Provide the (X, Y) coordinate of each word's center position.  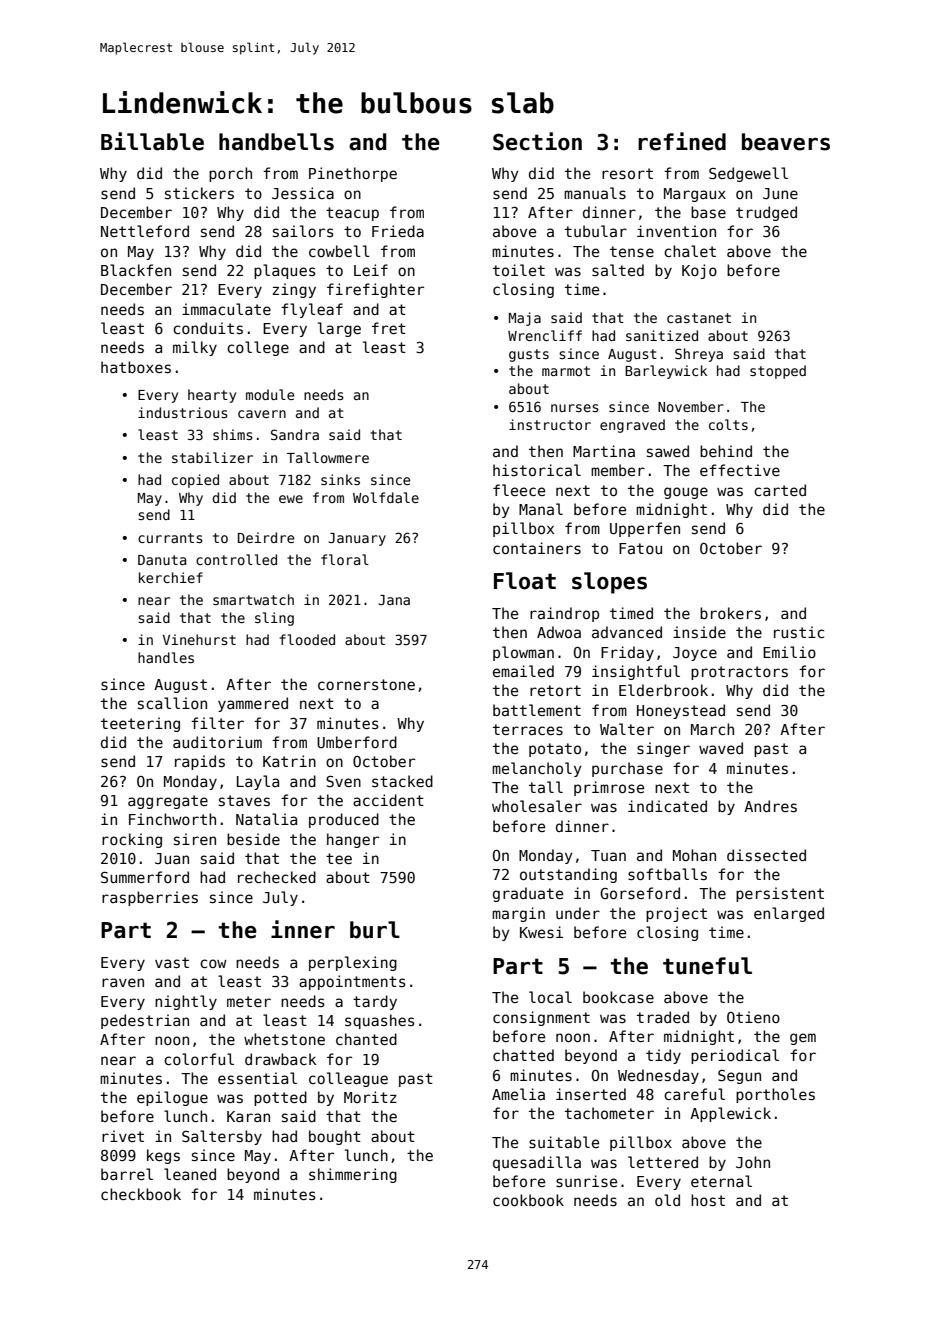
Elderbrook (663, 690)
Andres (770, 806)
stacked (402, 781)
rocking (132, 840)
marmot (566, 371)
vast (172, 962)
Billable (152, 141)
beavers (786, 142)
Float (525, 581)
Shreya (699, 355)
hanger (353, 840)
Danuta (162, 560)
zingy (294, 290)
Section (537, 141)
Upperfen (645, 529)
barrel (127, 1174)
